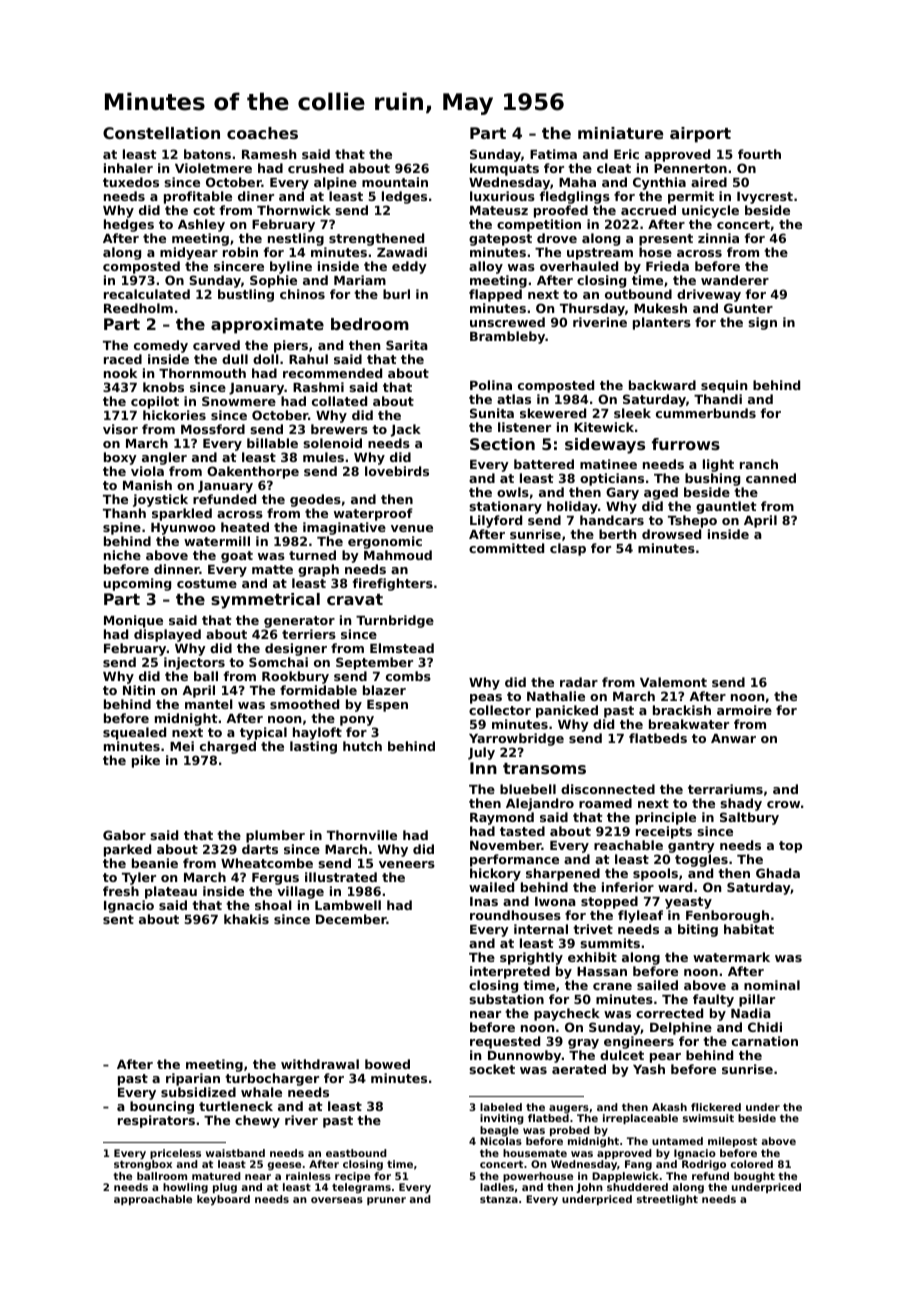 This image has width=908, height=1316. I want to click on crushed, so click(316, 168).
